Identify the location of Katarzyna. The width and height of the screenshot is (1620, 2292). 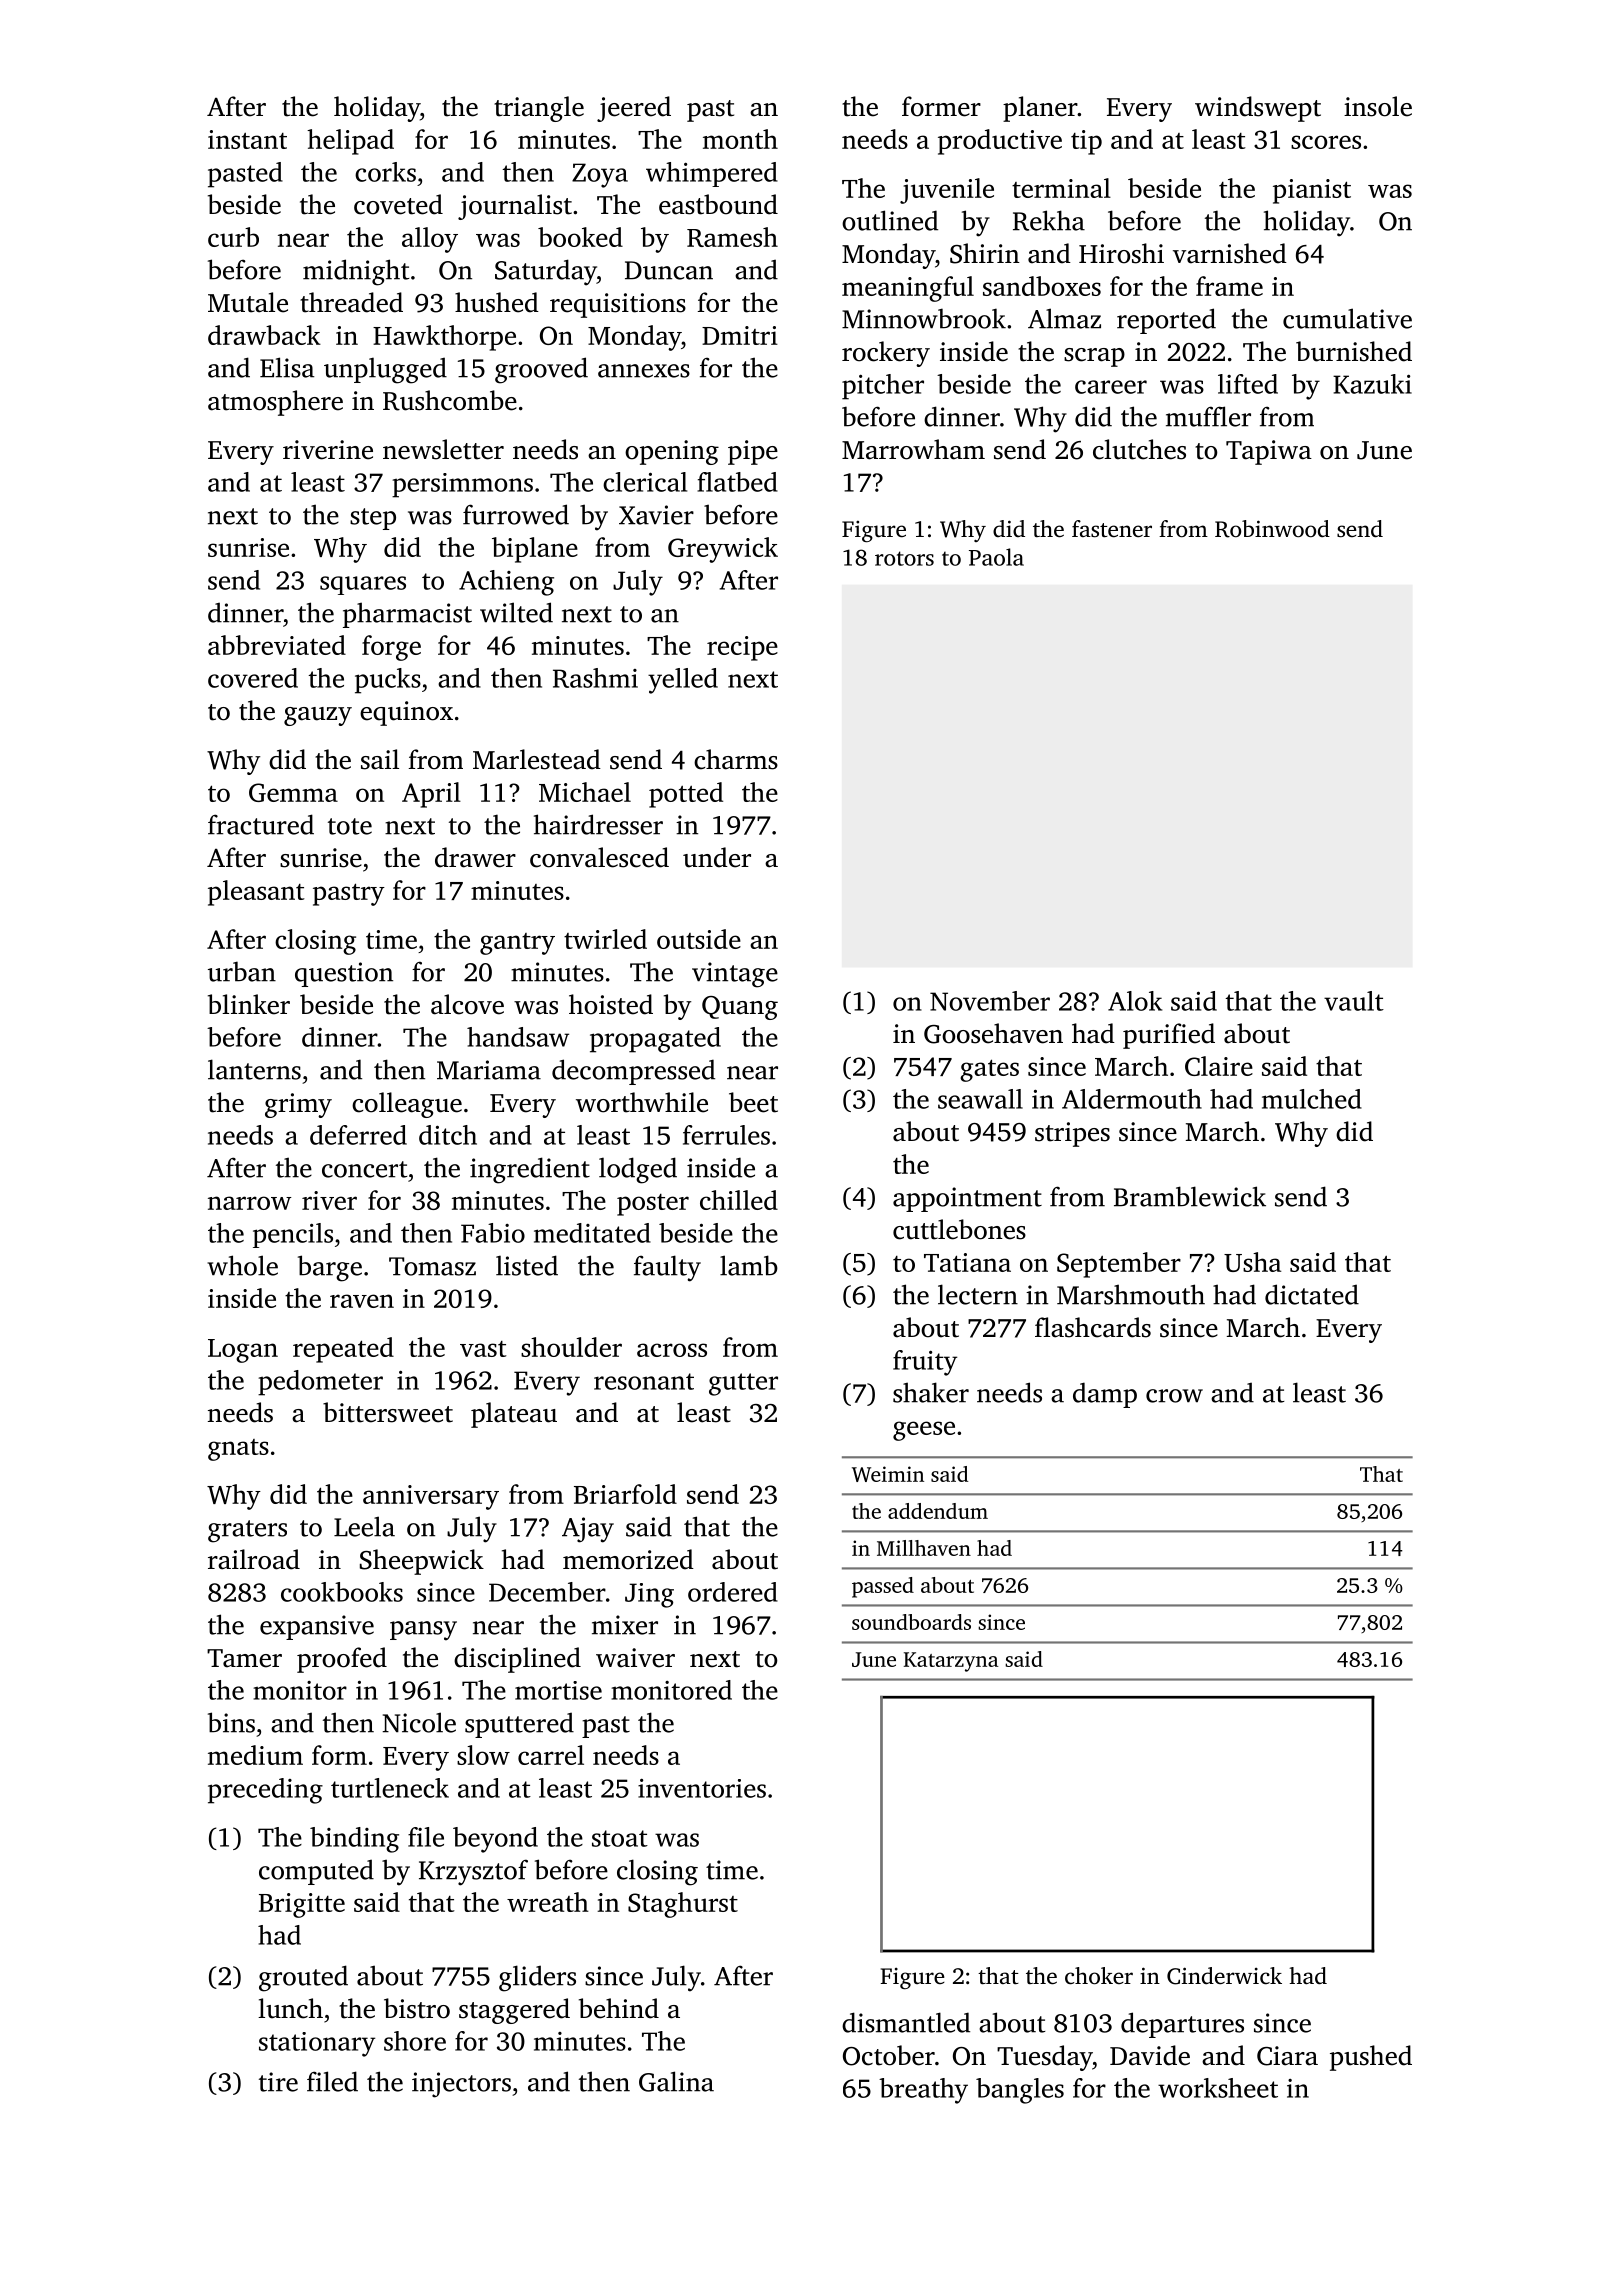
(951, 1662).
